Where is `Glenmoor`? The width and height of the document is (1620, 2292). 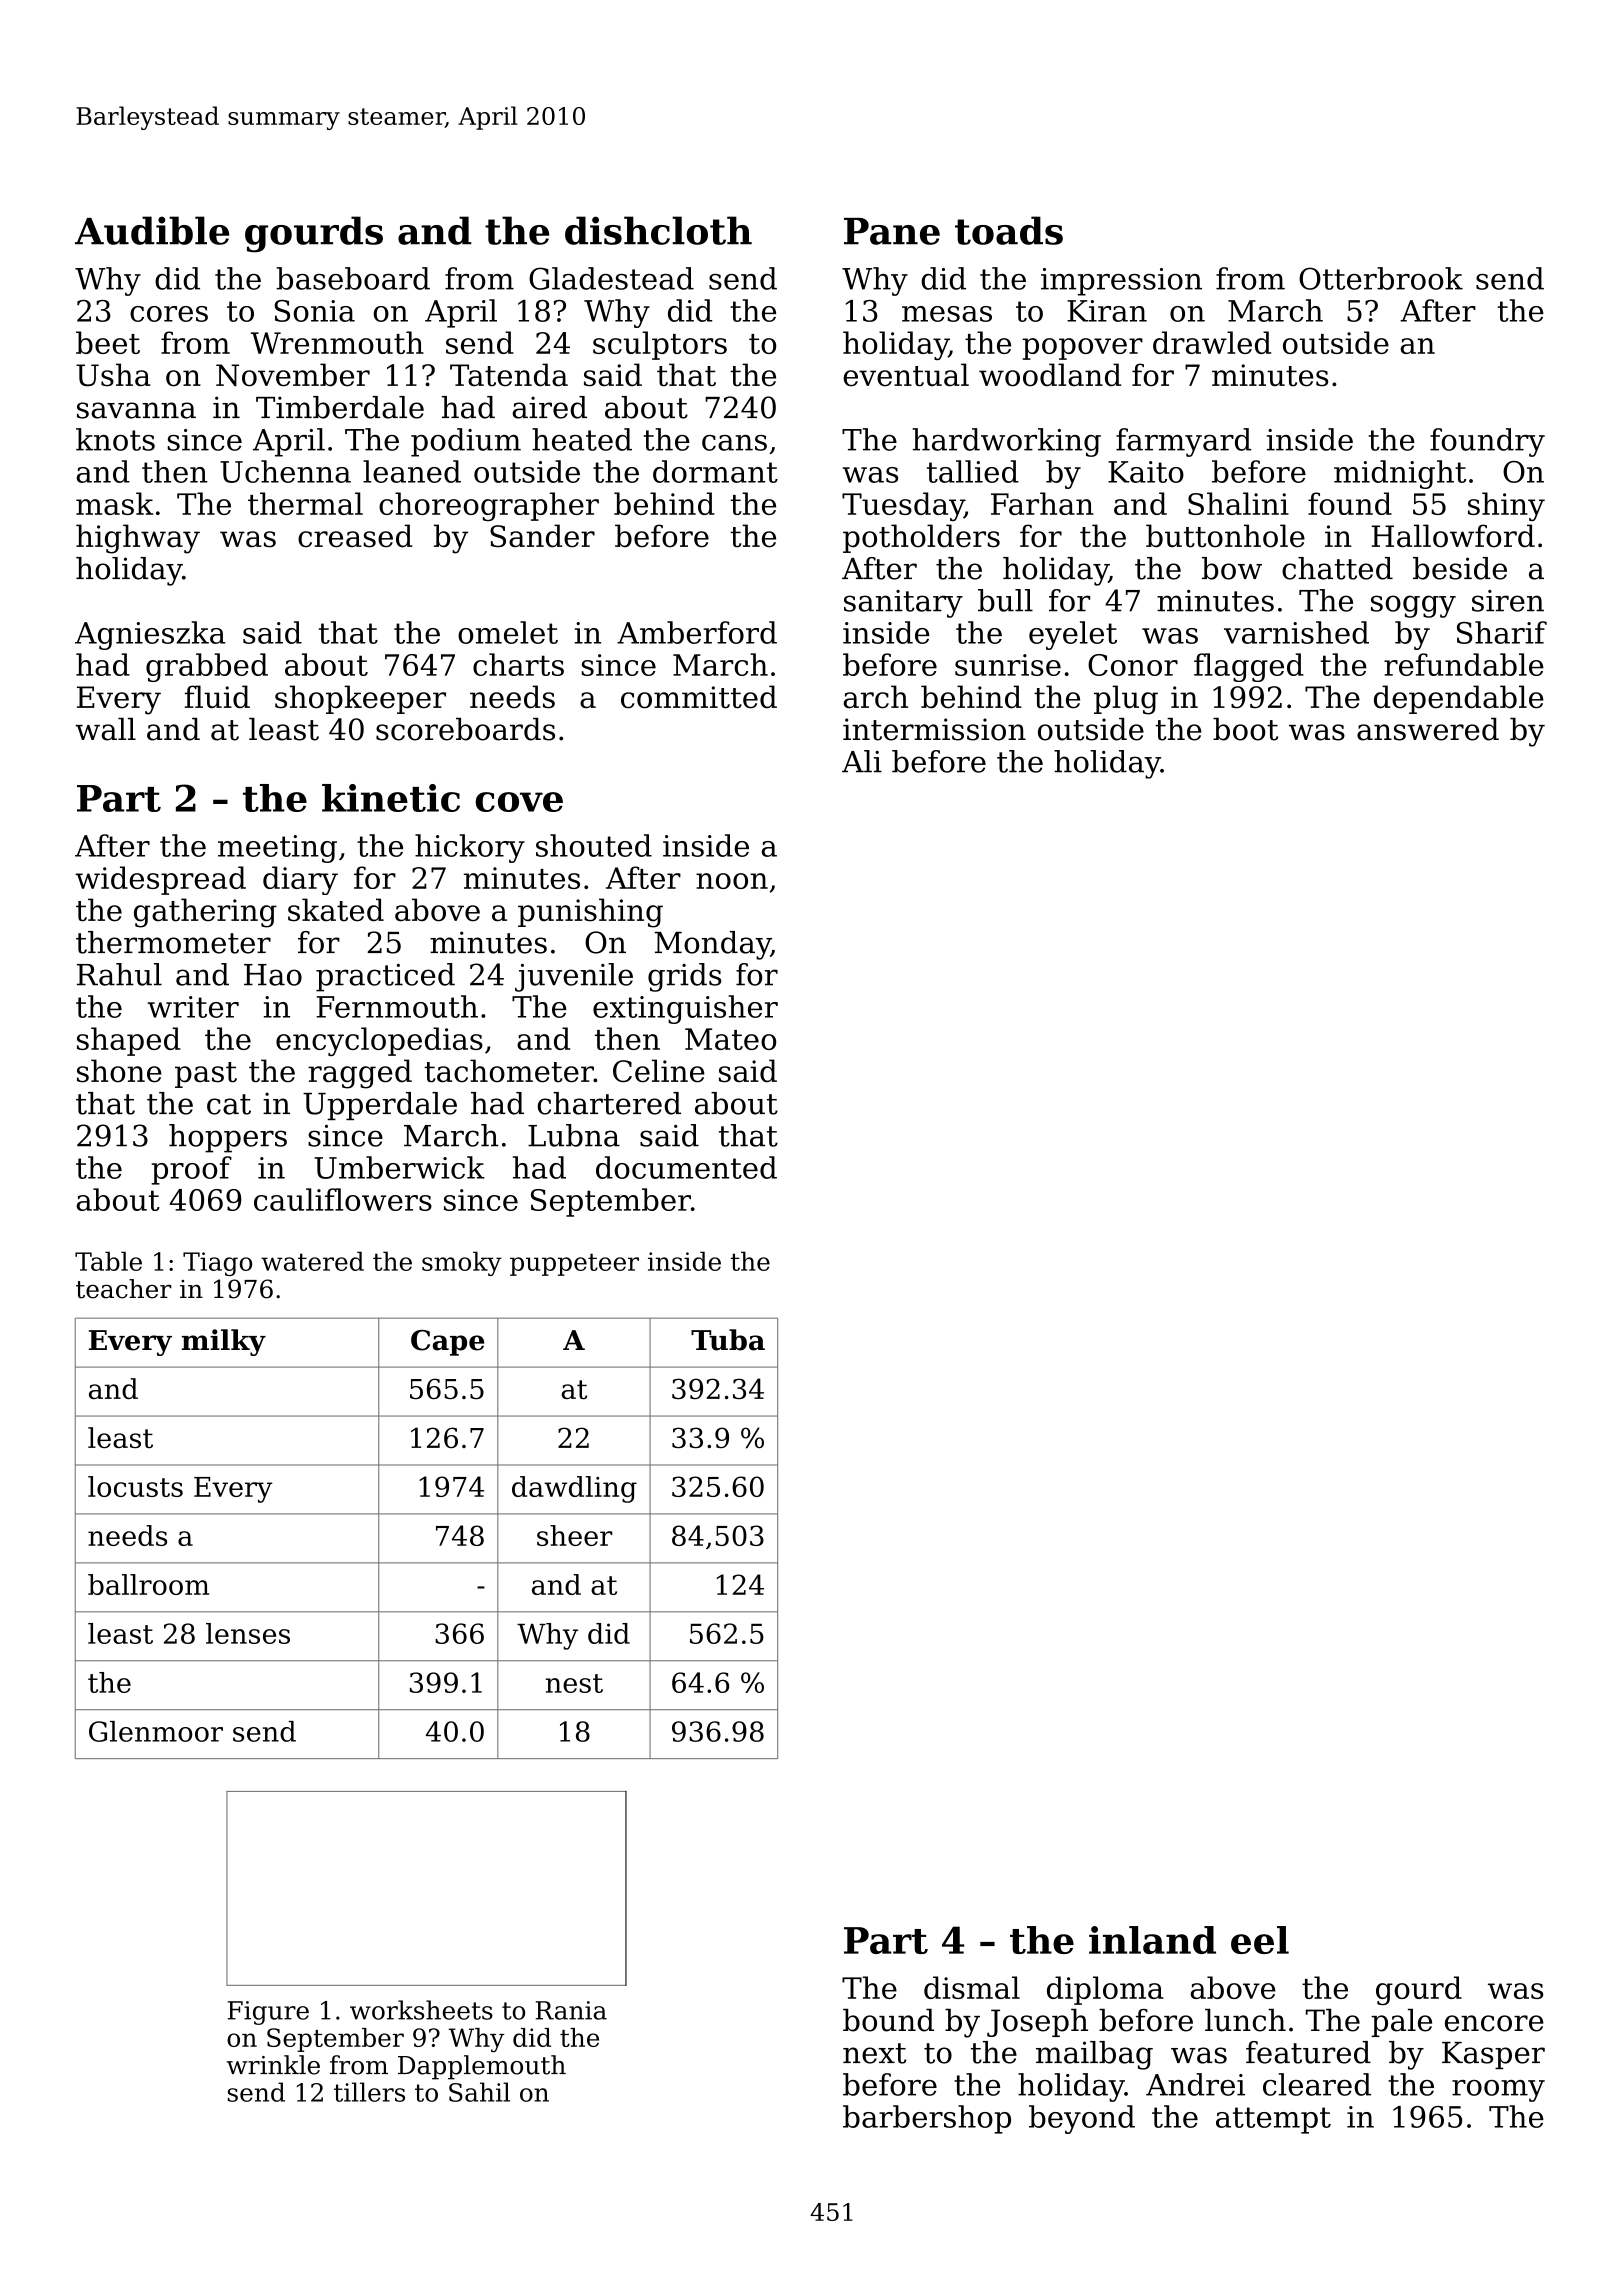
Glenmoor is located at coordinates (156, 1731).
